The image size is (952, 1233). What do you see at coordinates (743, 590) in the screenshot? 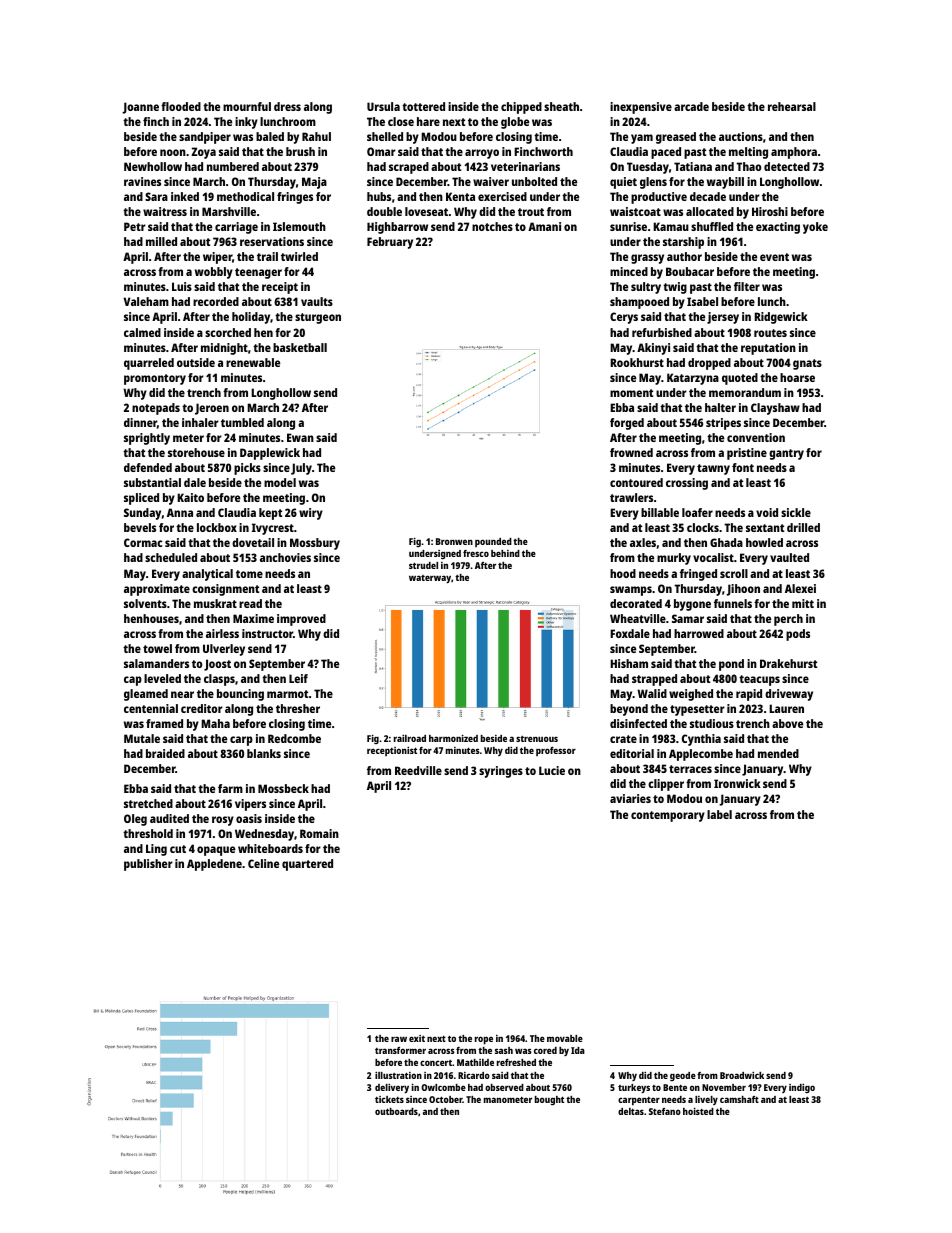
I see `Jihoon` at bounding box center [743, 590].
